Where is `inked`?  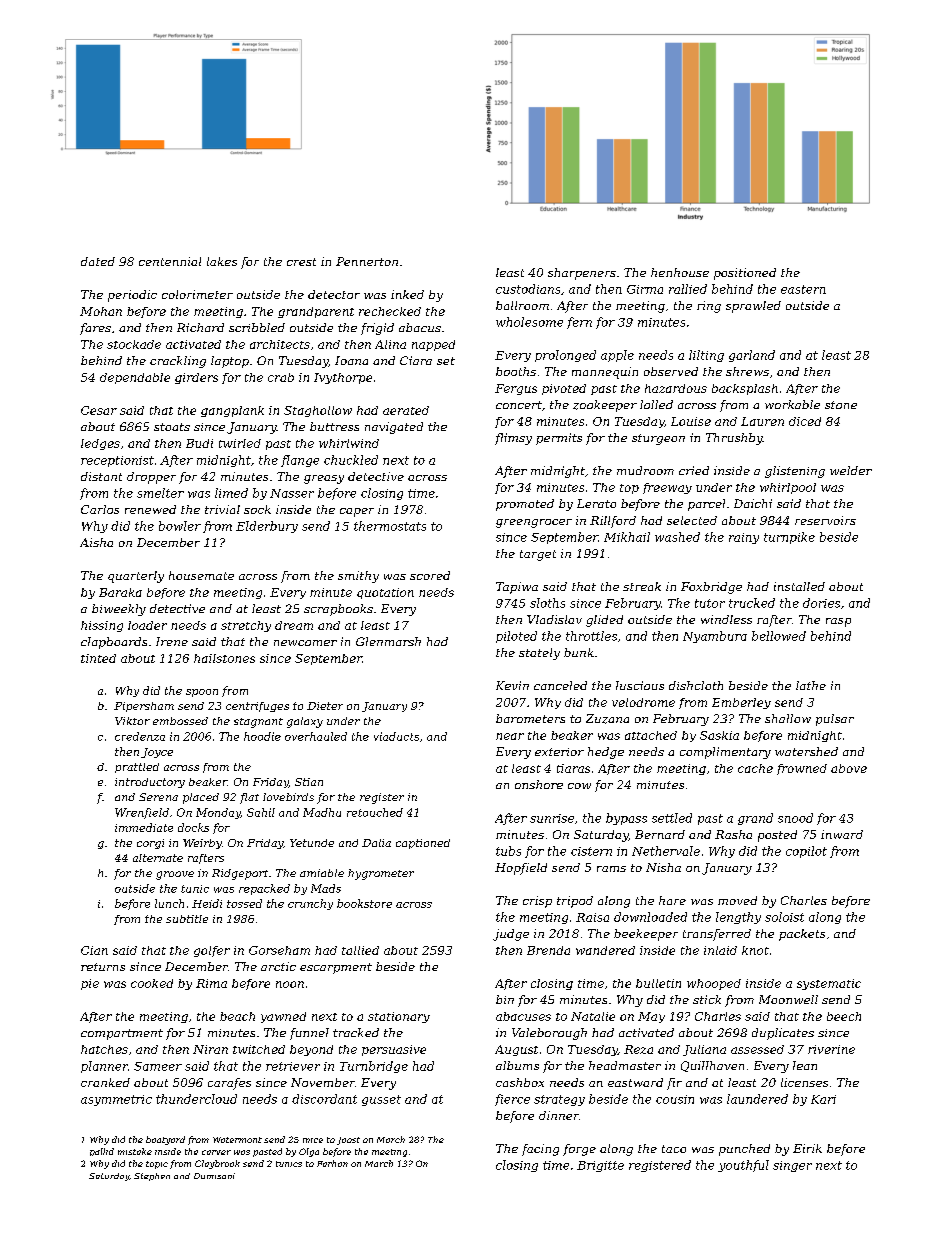
inked is located at coordinates (407, 294).
